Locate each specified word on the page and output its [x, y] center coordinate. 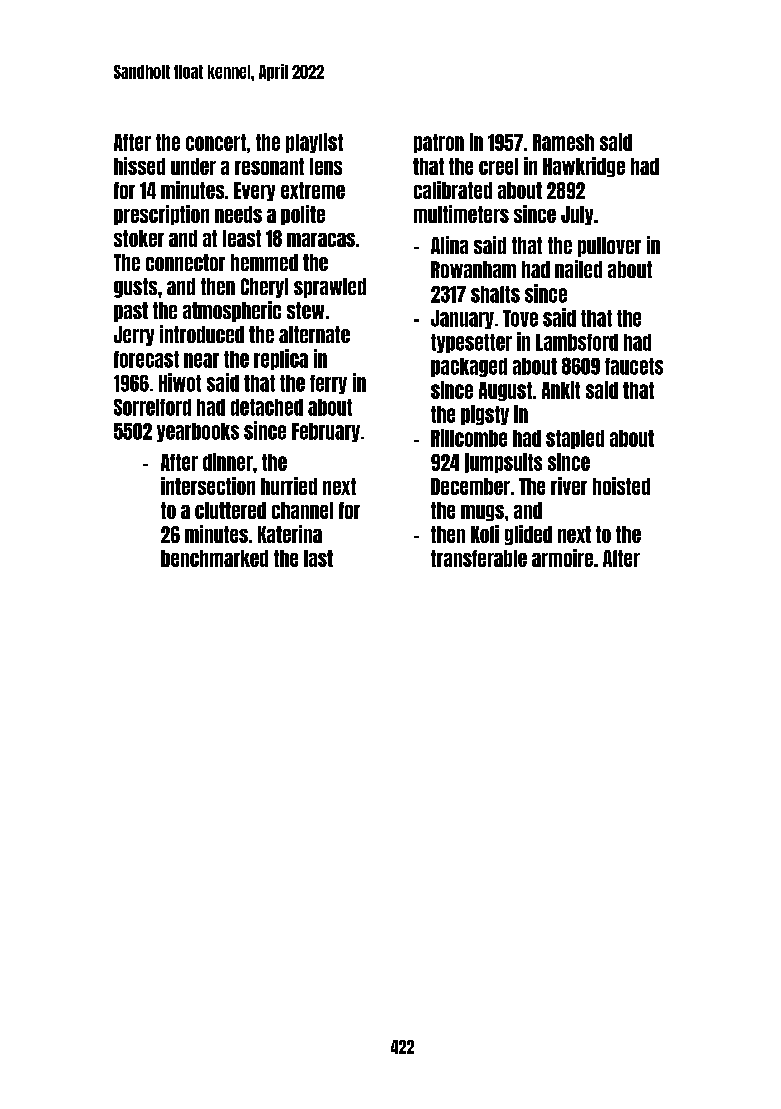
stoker [139, 238]
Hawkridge [584, 167]
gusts [135, 288]
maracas [321, 240]
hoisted [621, 486]
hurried [289, 486]
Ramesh [563, 142]
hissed [139, 166]
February [326, 432]
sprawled [330, 288]
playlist [314, 143]
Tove [520, 318]
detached [267, 407]
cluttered [230, 510]
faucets [634, 366]
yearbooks [198, 432]
